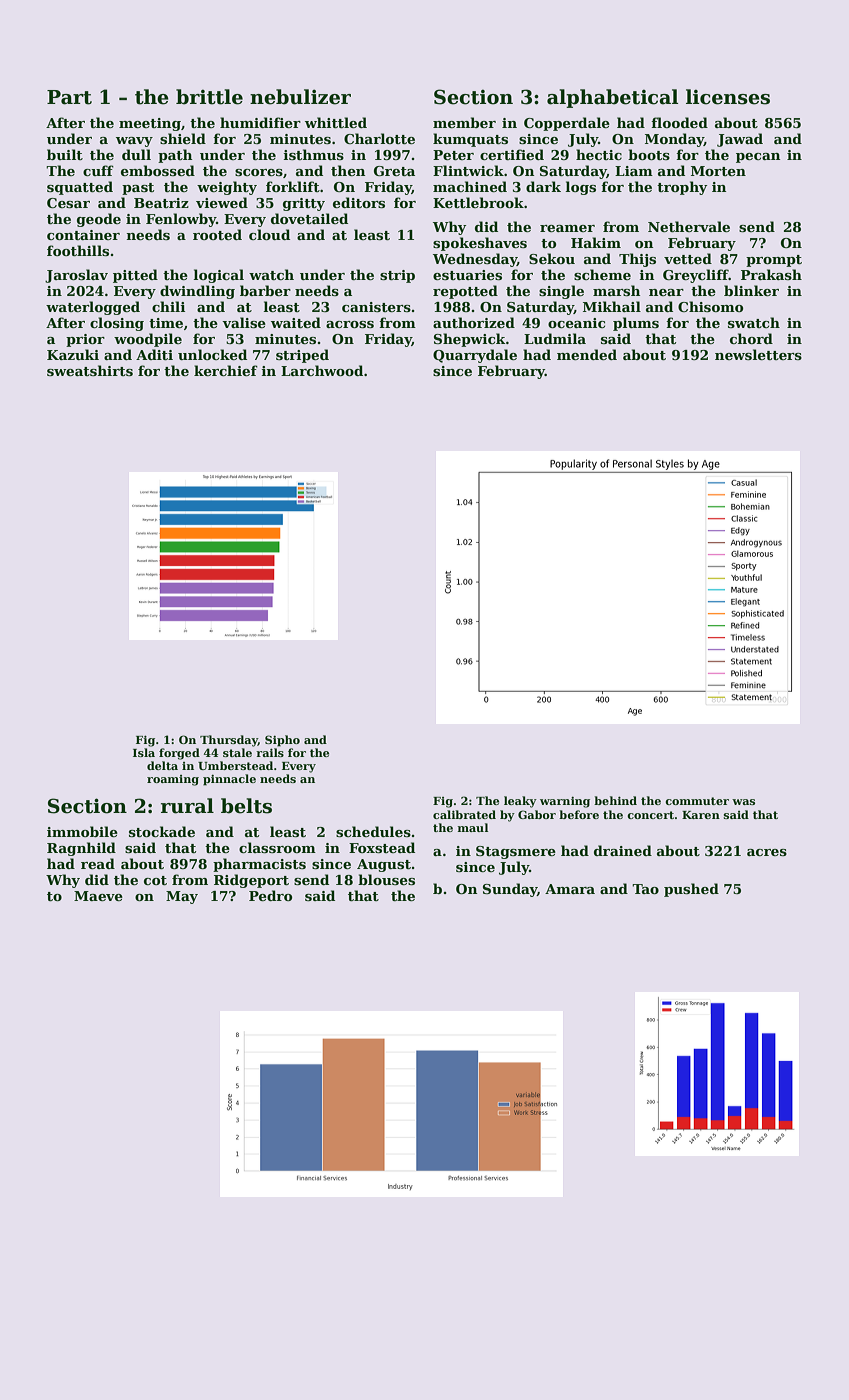 The width and height of the document is (849, 1400). I want to click on canisters, so click(376, 307).
